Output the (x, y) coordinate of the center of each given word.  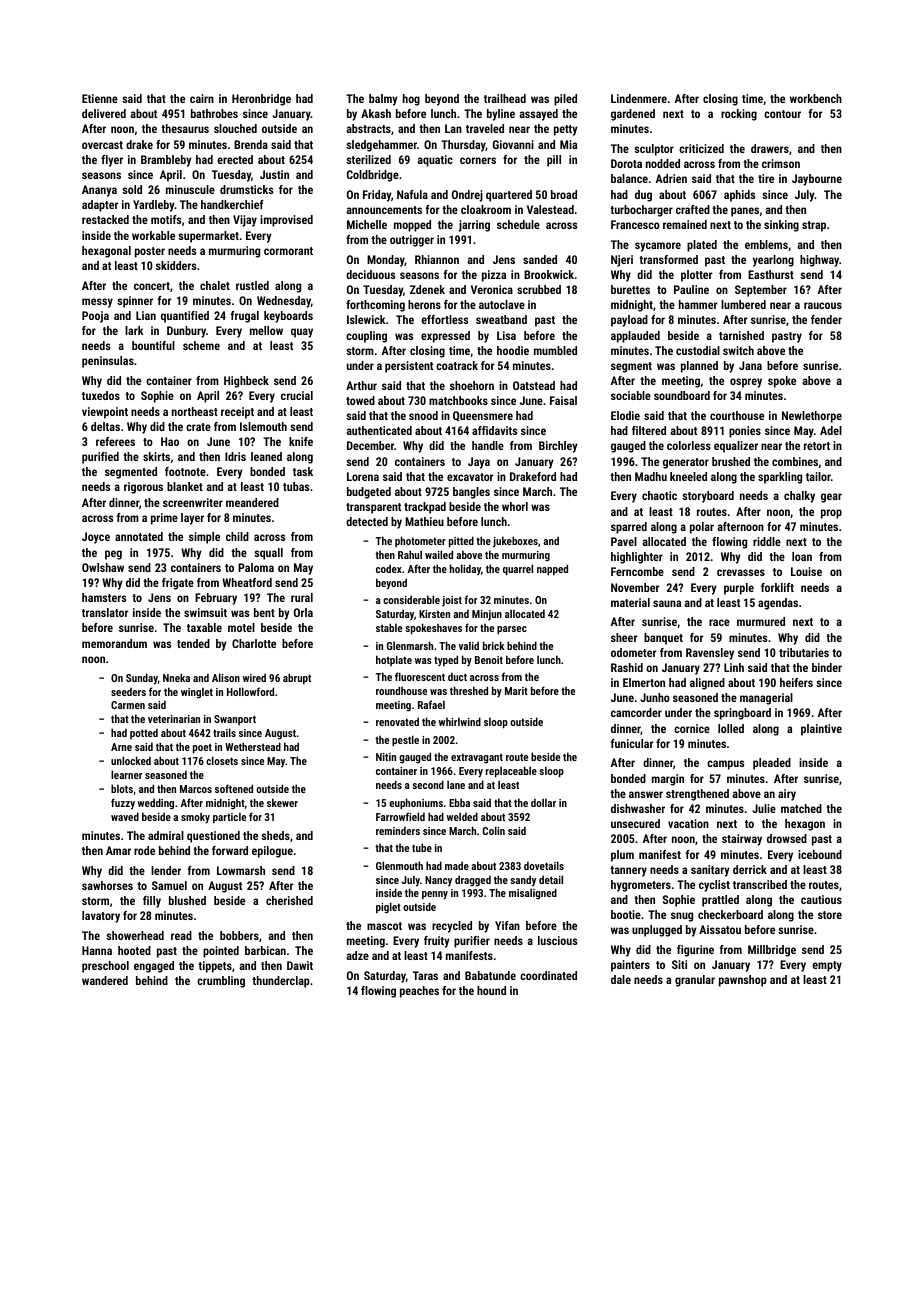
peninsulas (108, 362)
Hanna (97, 950)
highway (819, 261)
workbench (816, 98)
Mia (568, 144)
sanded (540, 259)
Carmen (128, 705)
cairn (202, 98)
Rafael (431, 704)
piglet (388, 908)
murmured (761, 621)
